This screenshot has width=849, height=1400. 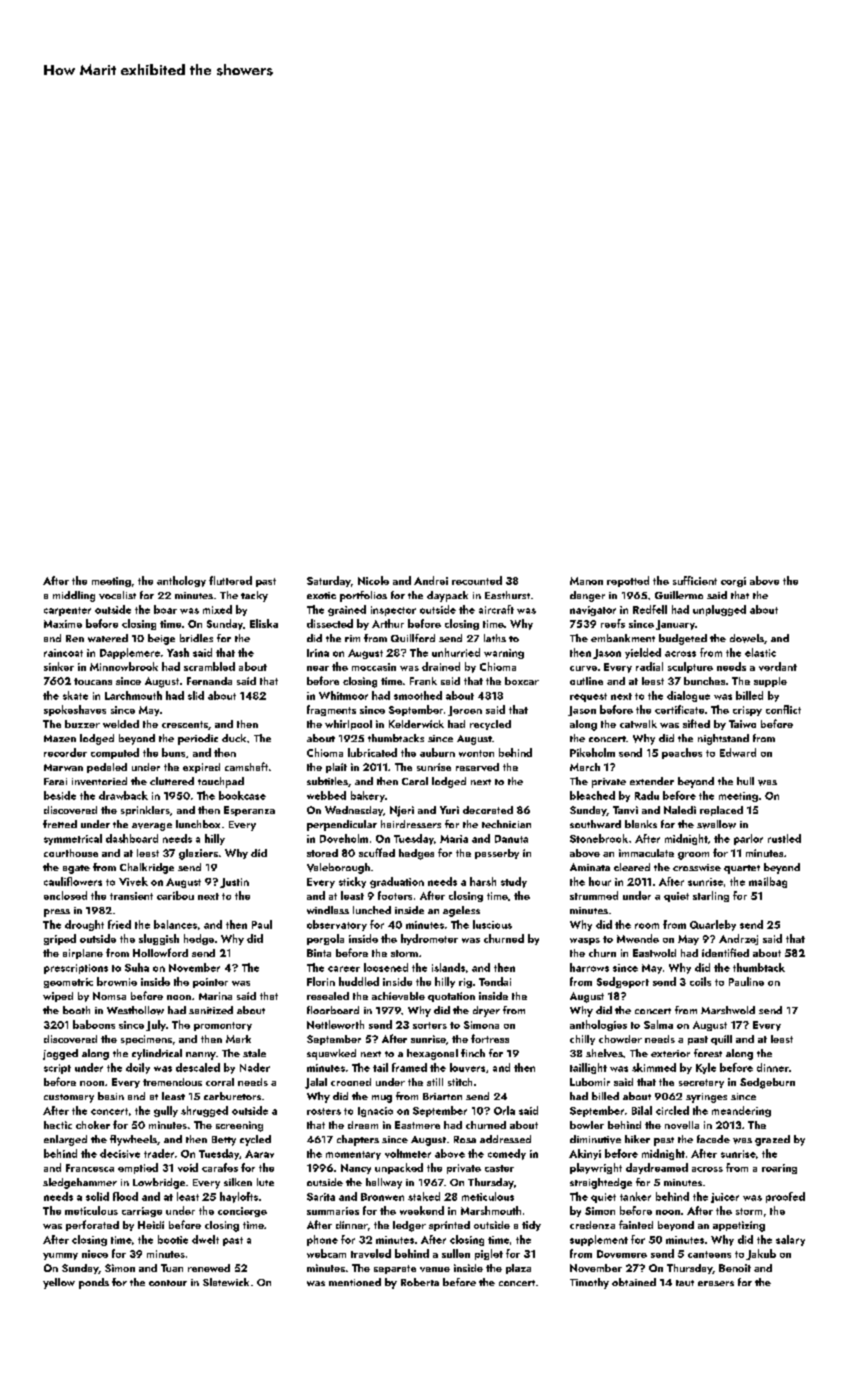 I want to click on repotted, so click(x=628, y=581).
